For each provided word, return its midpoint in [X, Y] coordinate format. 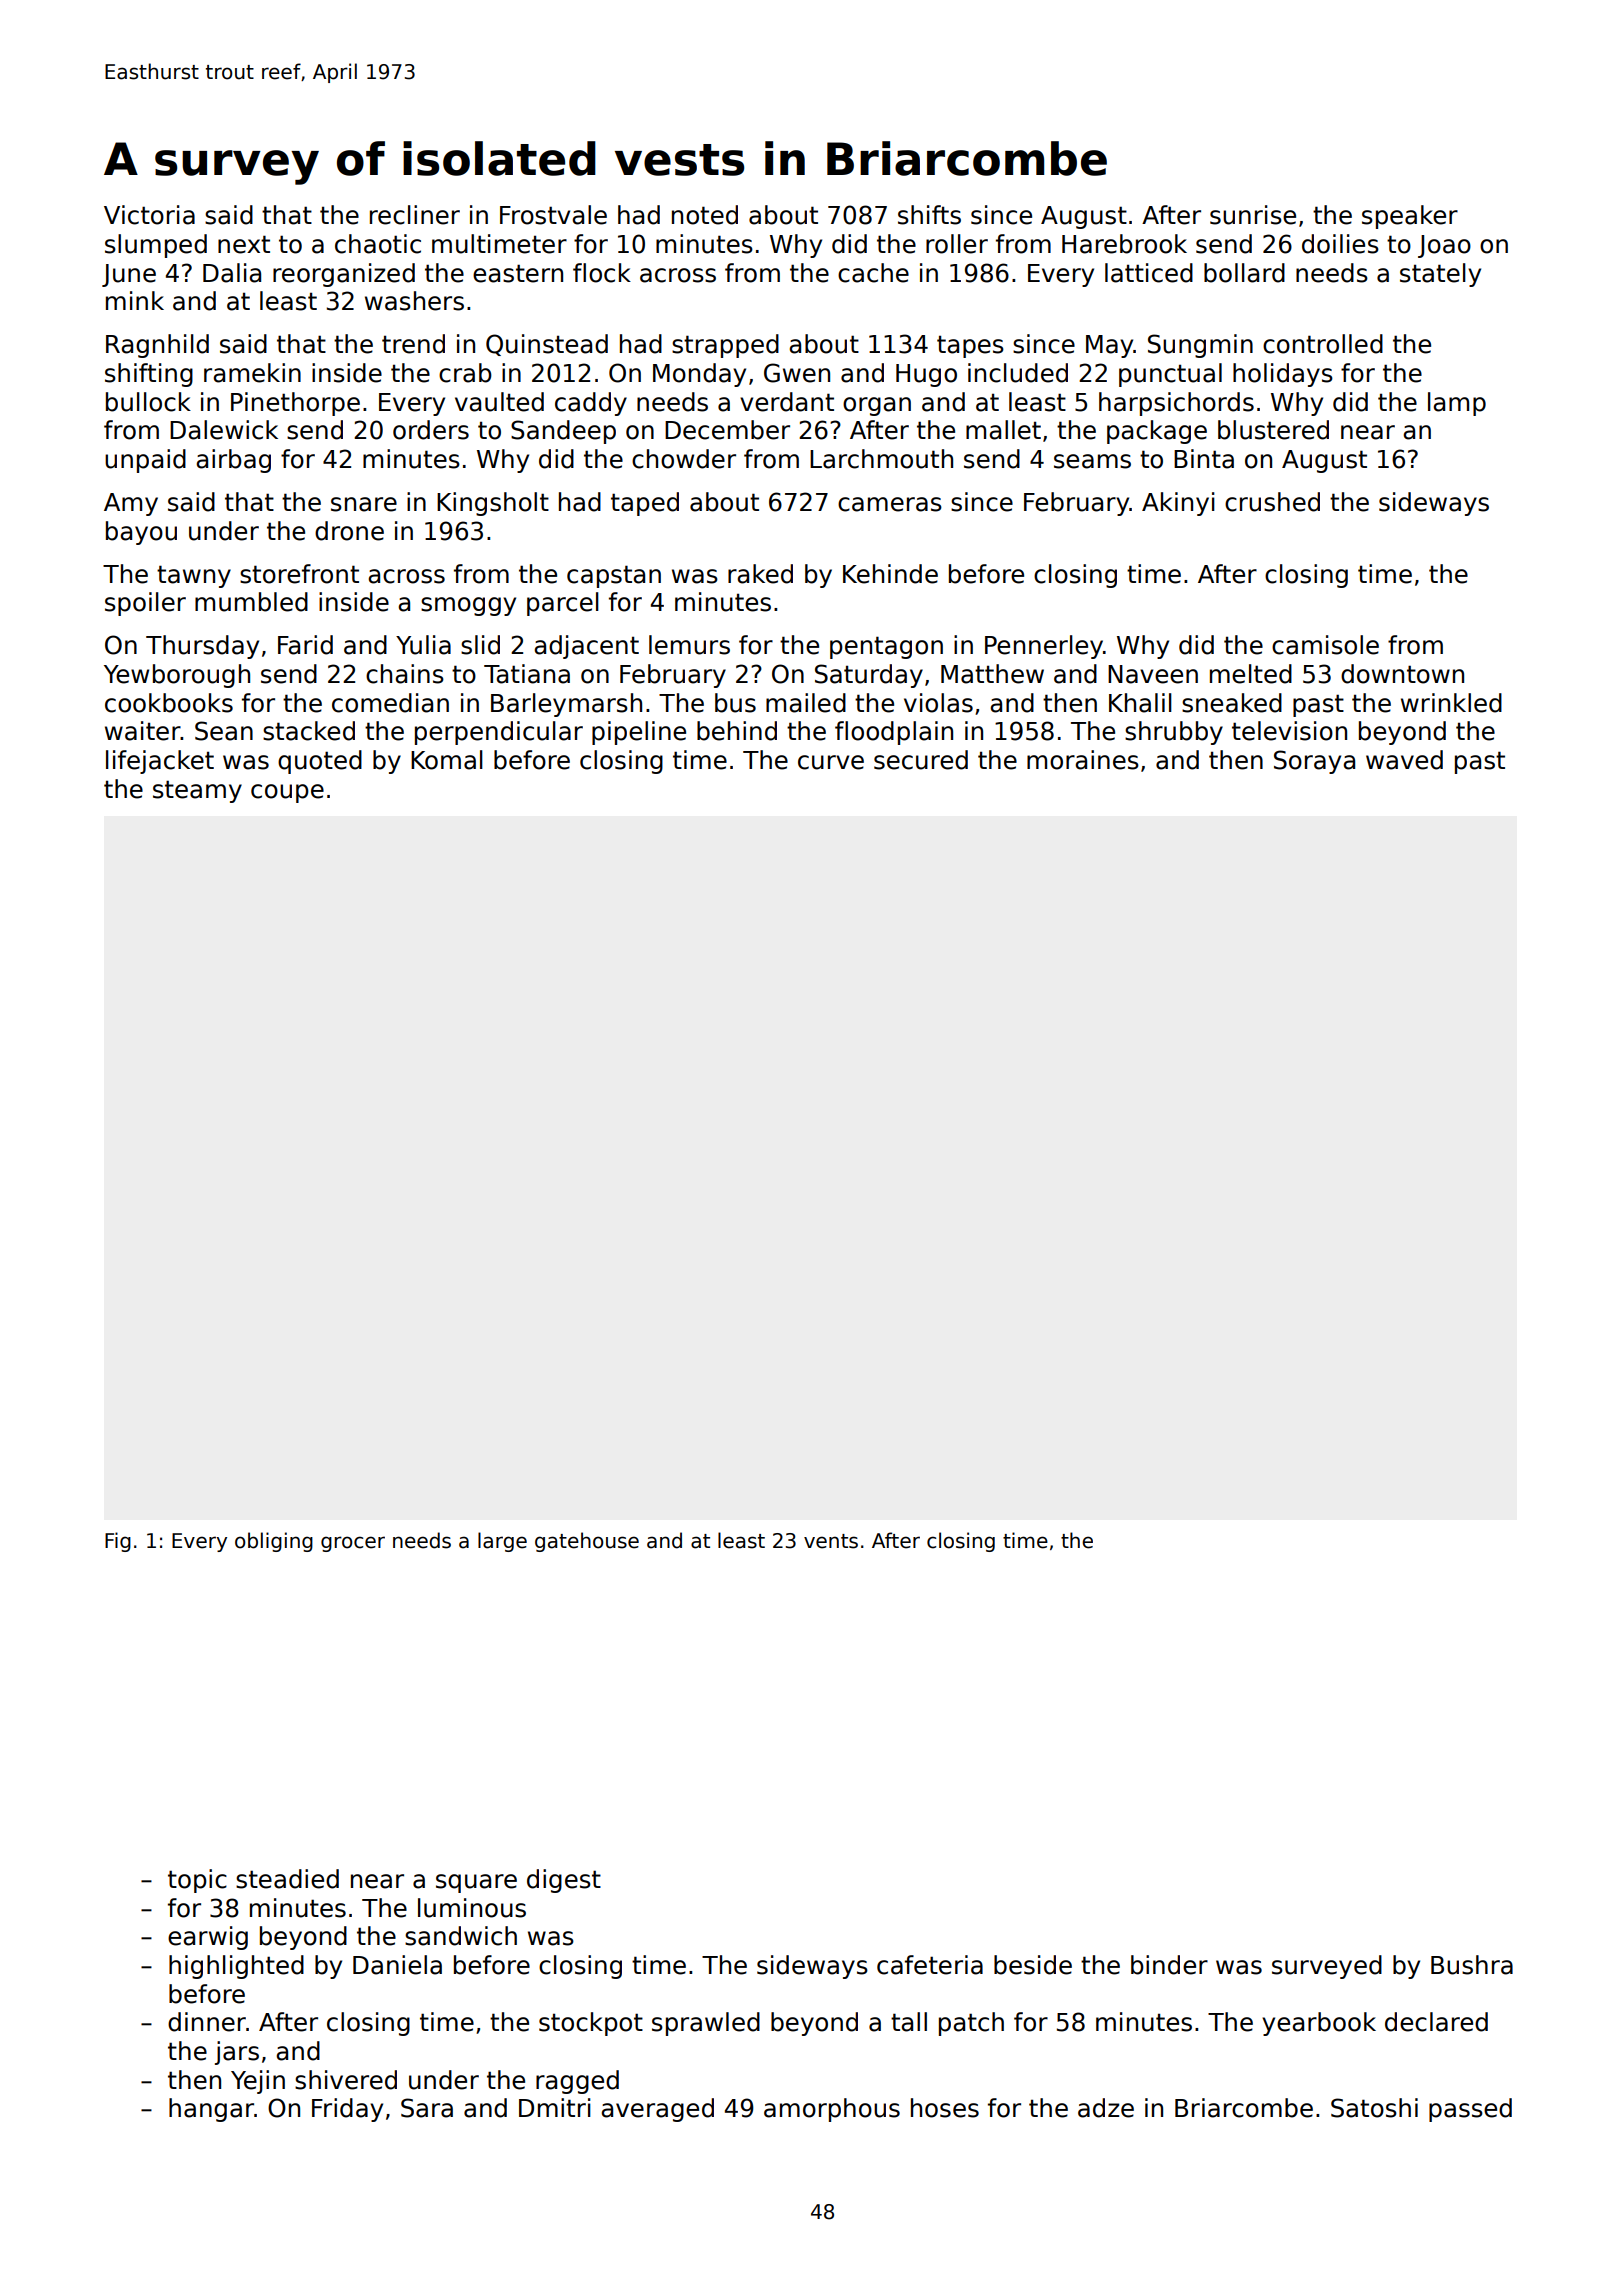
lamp [1457, 404]
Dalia [232, 273]
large [502, 1542]
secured [921, 760]
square [476, 1883]
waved [1404, 760]
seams [1092, 461]
